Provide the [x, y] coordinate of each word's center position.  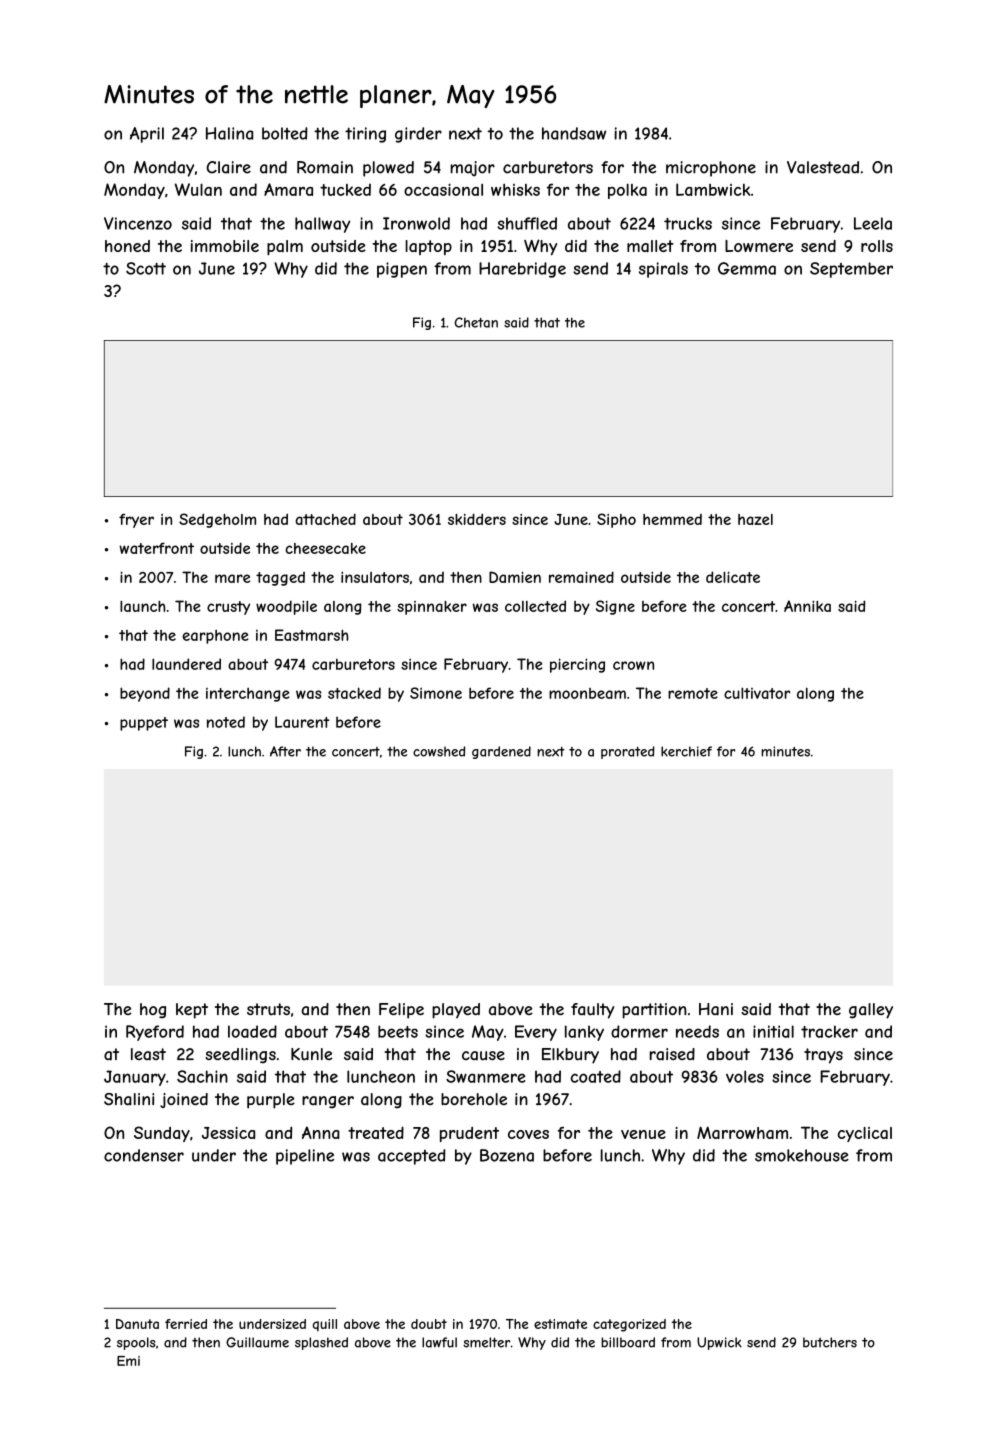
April [147, 135]
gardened [501, 752]
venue [643, 1134]
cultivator [757, 693]
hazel [755, 519]
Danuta [137, 1324]
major [472, 169]
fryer [136, 521]
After [285, 751]
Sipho [616, 520]
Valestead [823, 167]
